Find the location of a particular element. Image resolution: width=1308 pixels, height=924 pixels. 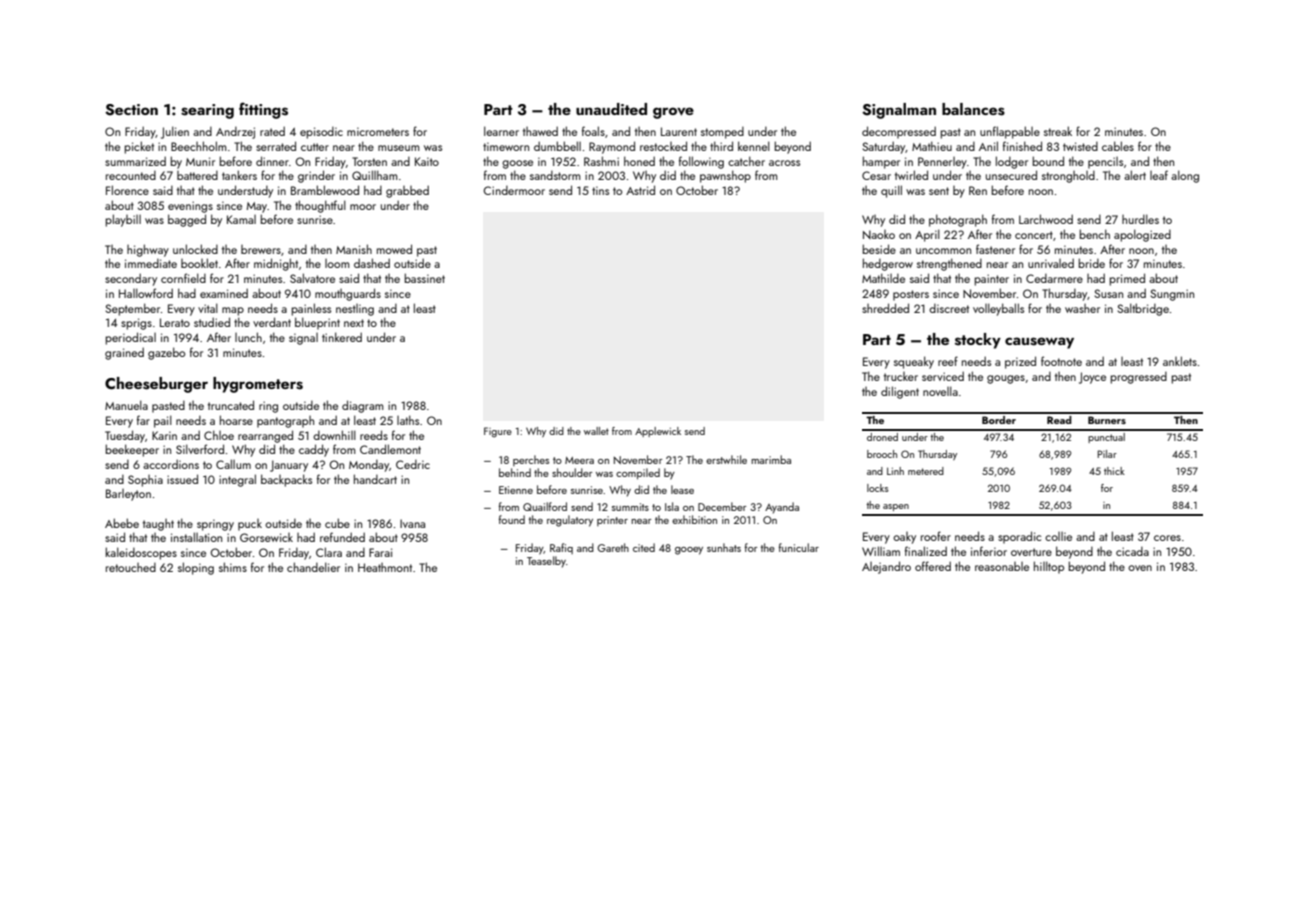

decompressed is located at coordinates (899, 132).
